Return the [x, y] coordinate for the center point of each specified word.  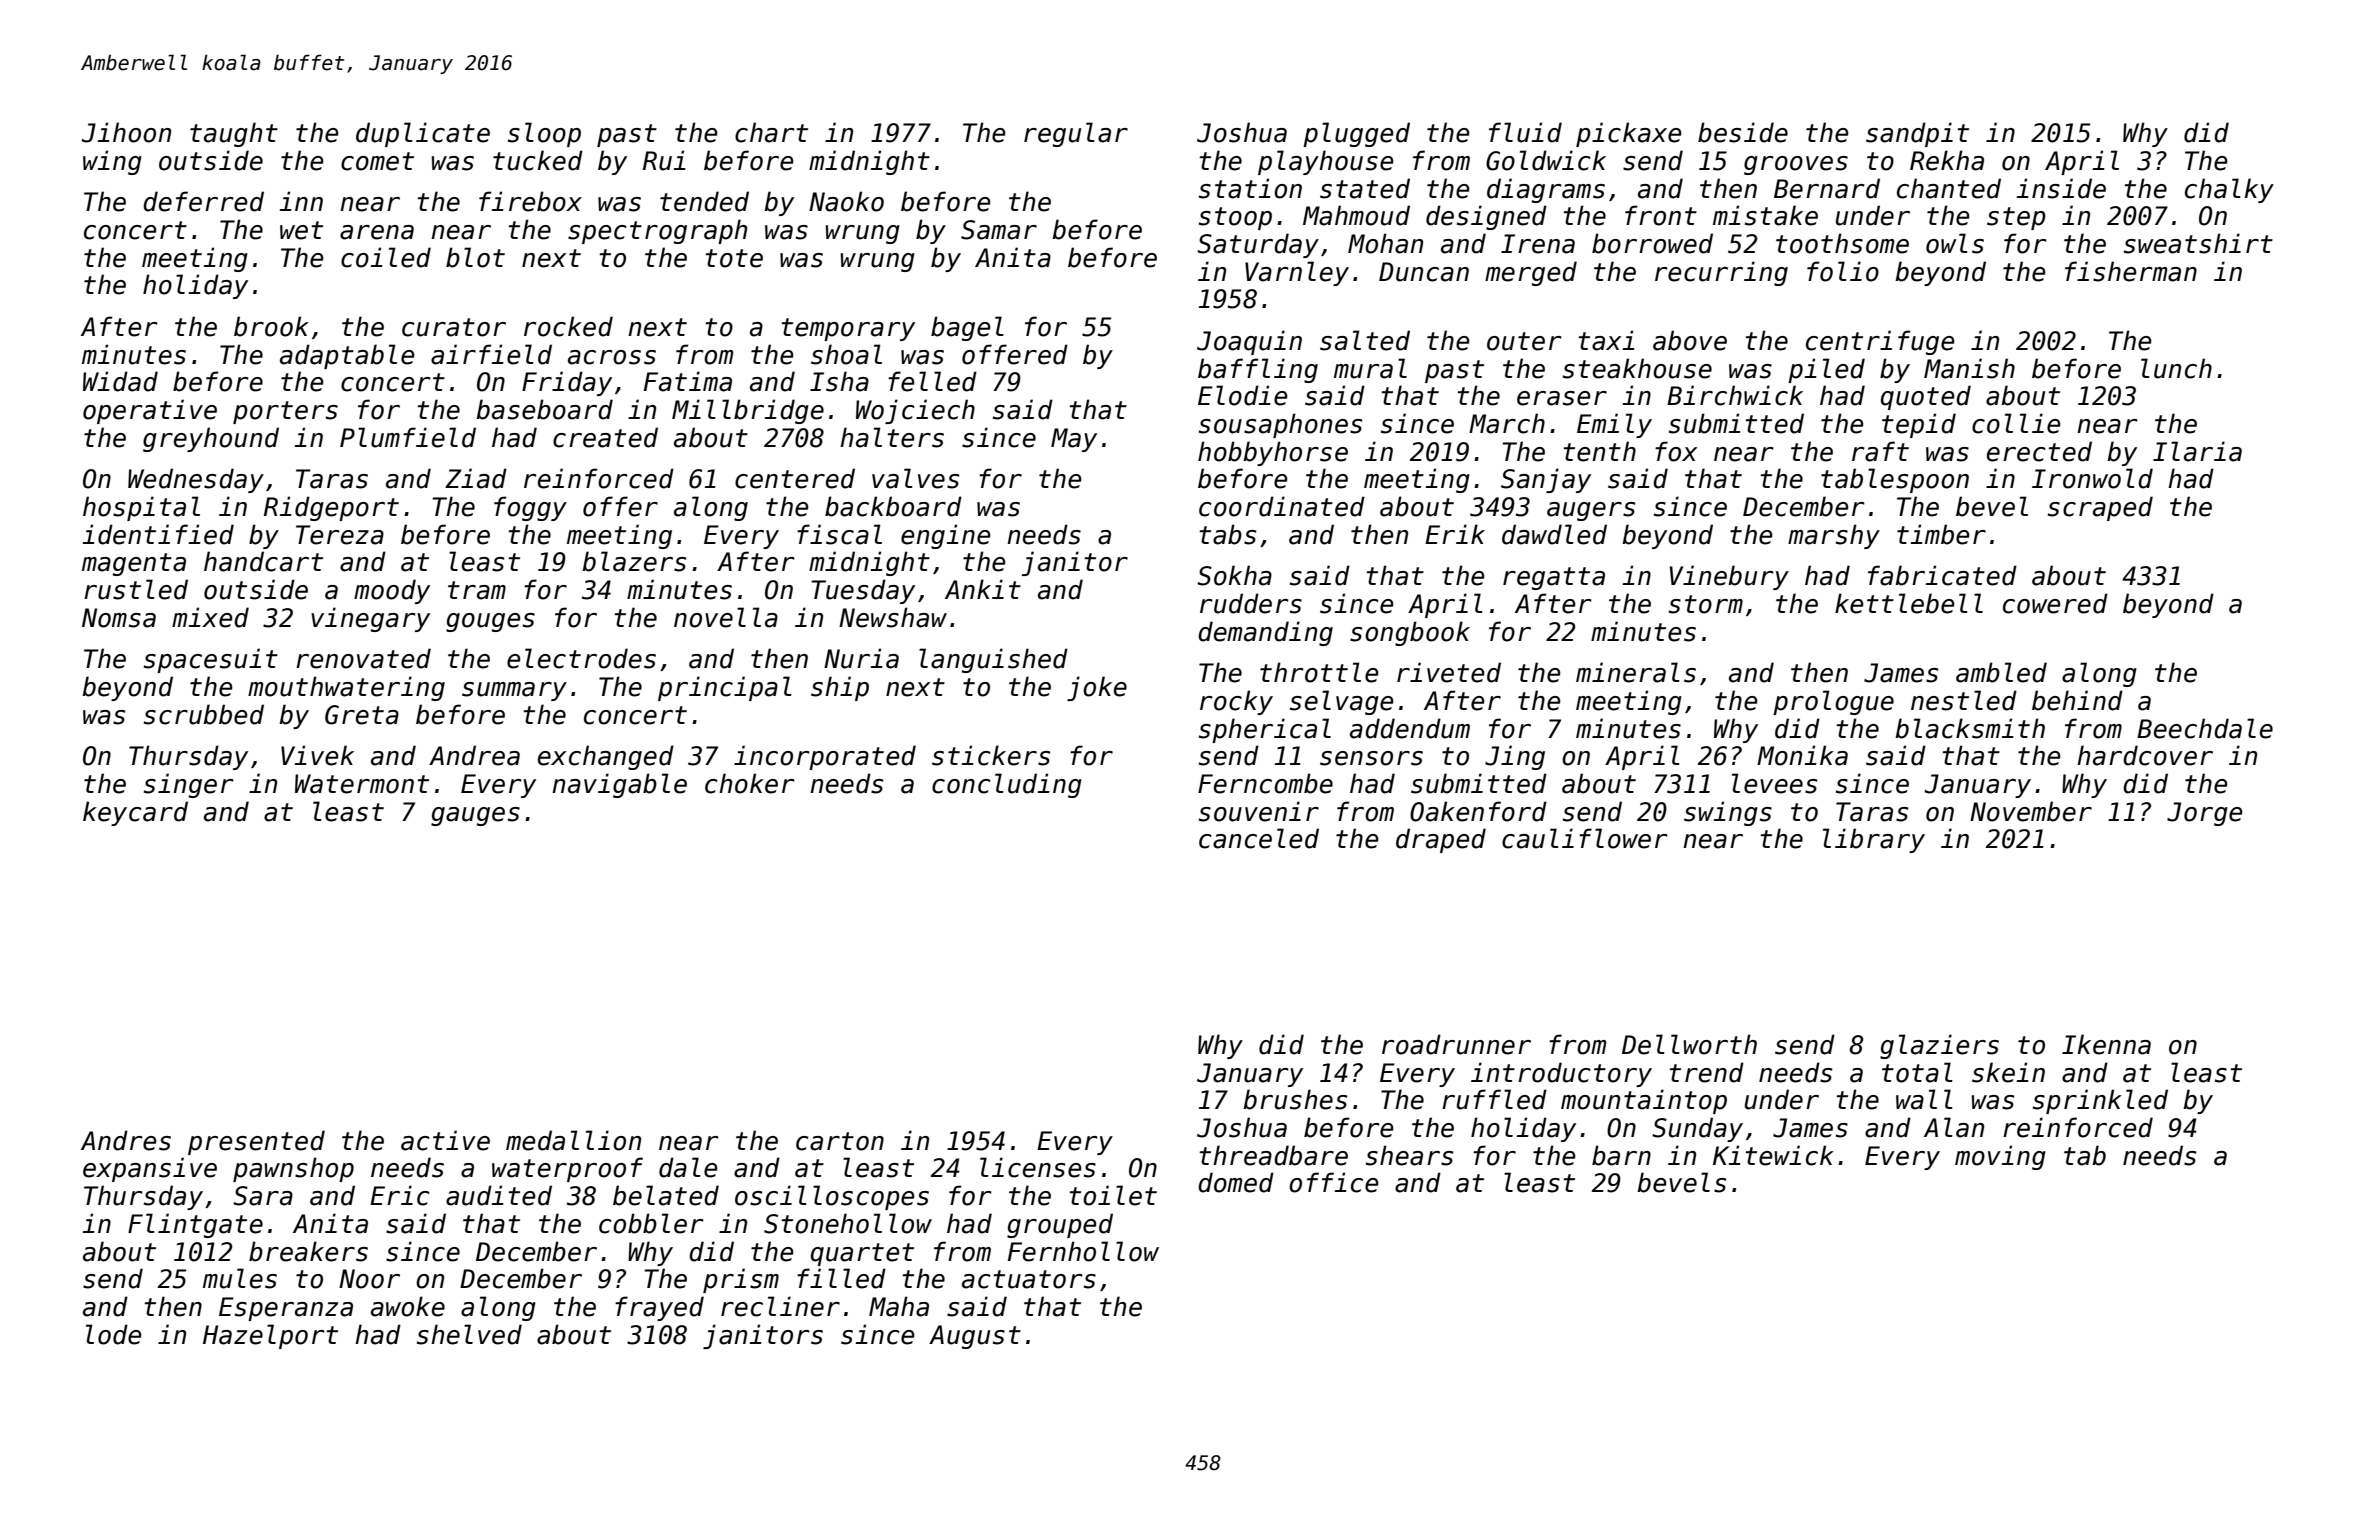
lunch [2176, 368]
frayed [659, 1308]
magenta [134, 564]
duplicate [423, 134]
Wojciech [915, 411]
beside [1743, 132]
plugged [1356, 134]
